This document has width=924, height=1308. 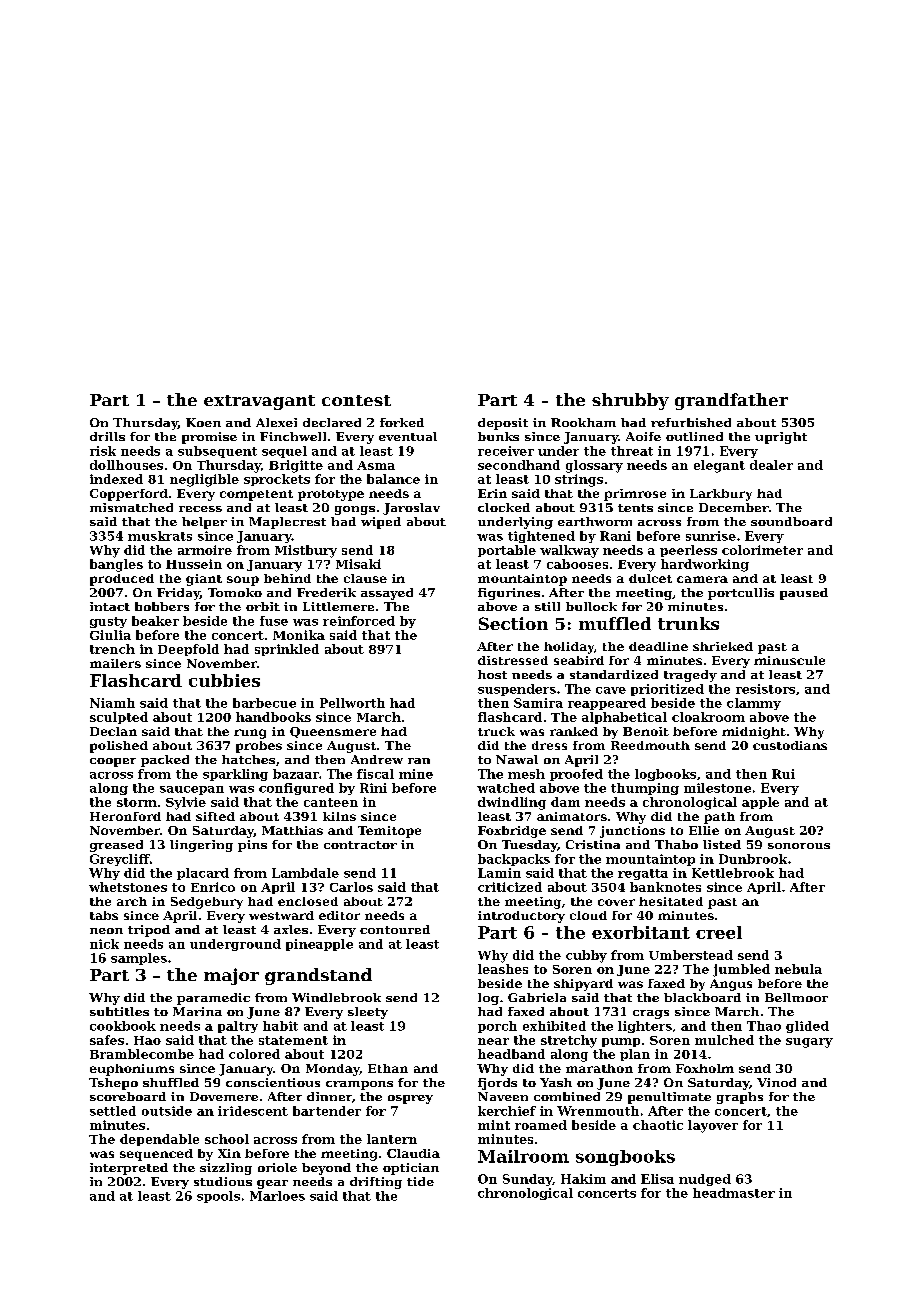 What do you see at coordinates (630, 401) in the document?
I see `shrubby` at bounding box center [630, 401].
